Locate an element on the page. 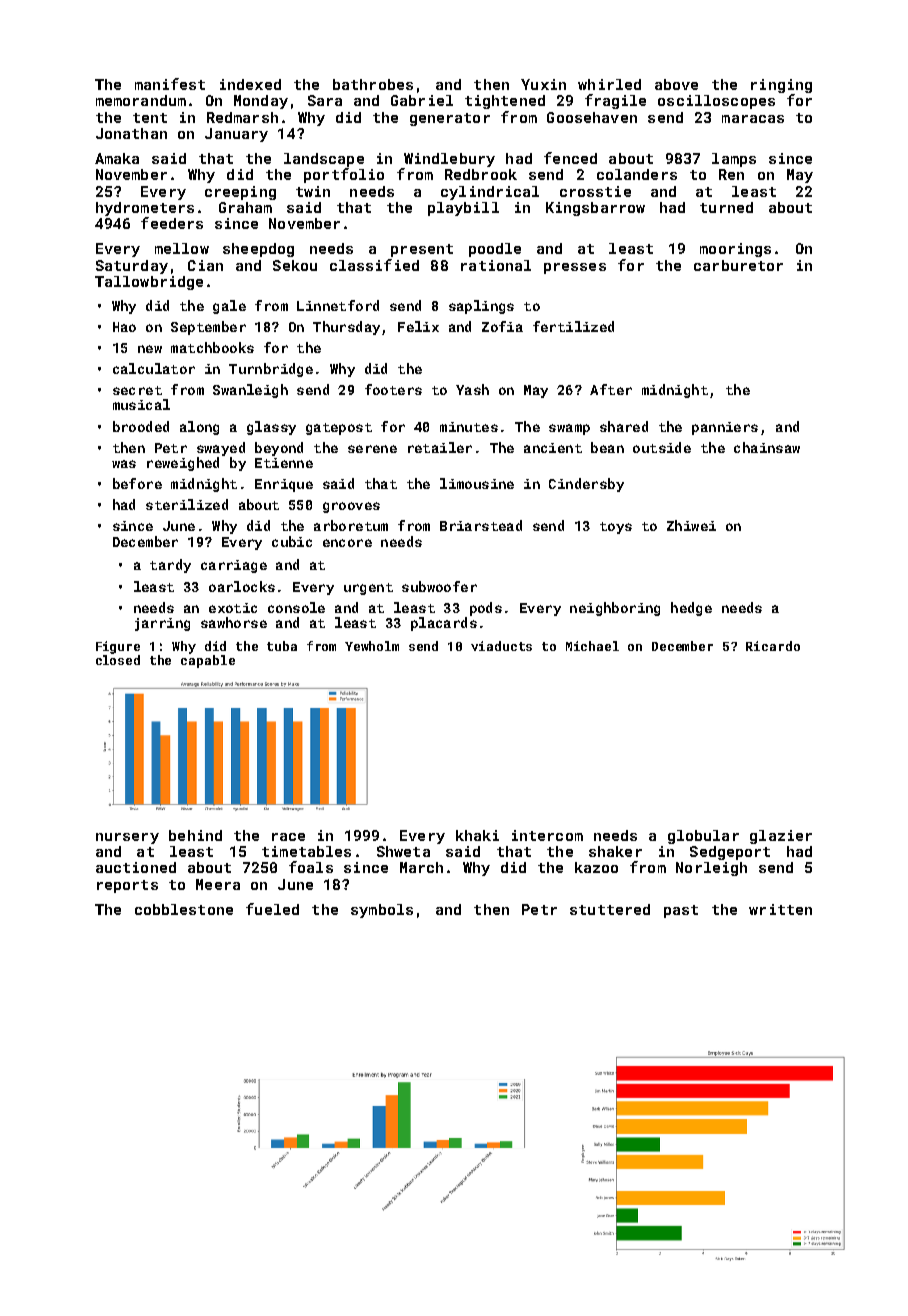  Turnbridge is located at coordinates (271, 370).
